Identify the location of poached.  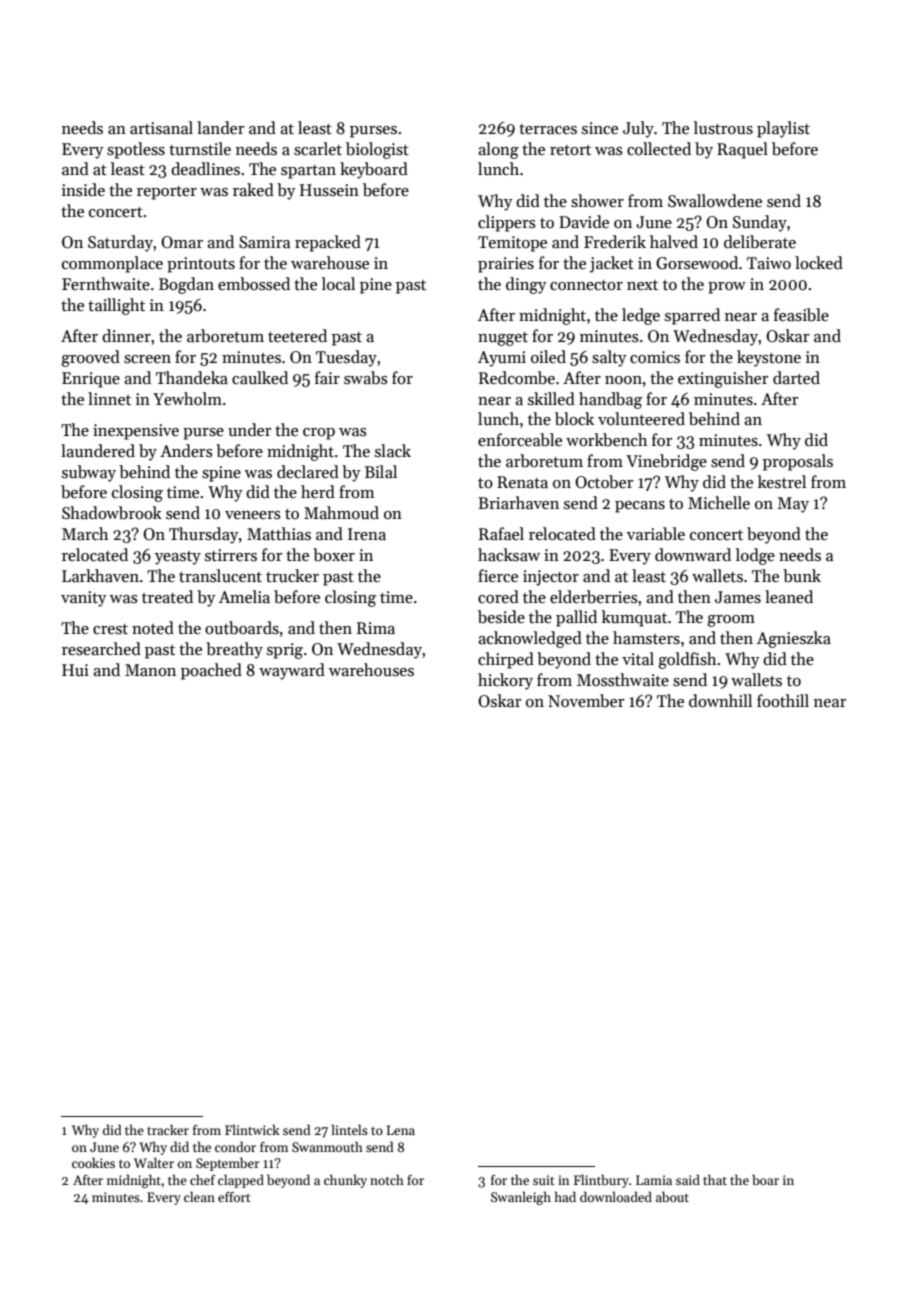
(211, 671).
